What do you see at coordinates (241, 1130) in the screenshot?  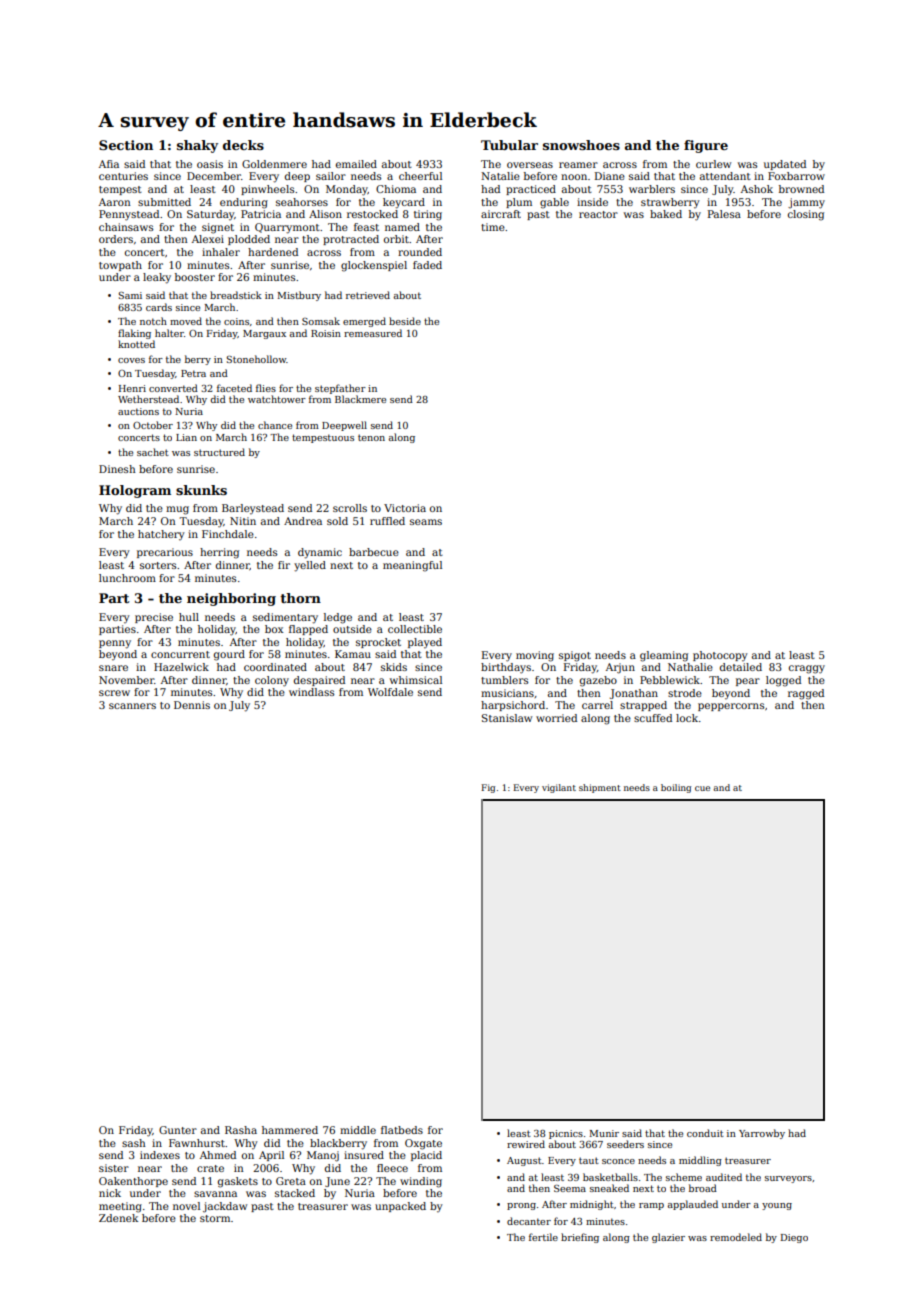 I see `Rasha` at bounding box center [241, 1130].
